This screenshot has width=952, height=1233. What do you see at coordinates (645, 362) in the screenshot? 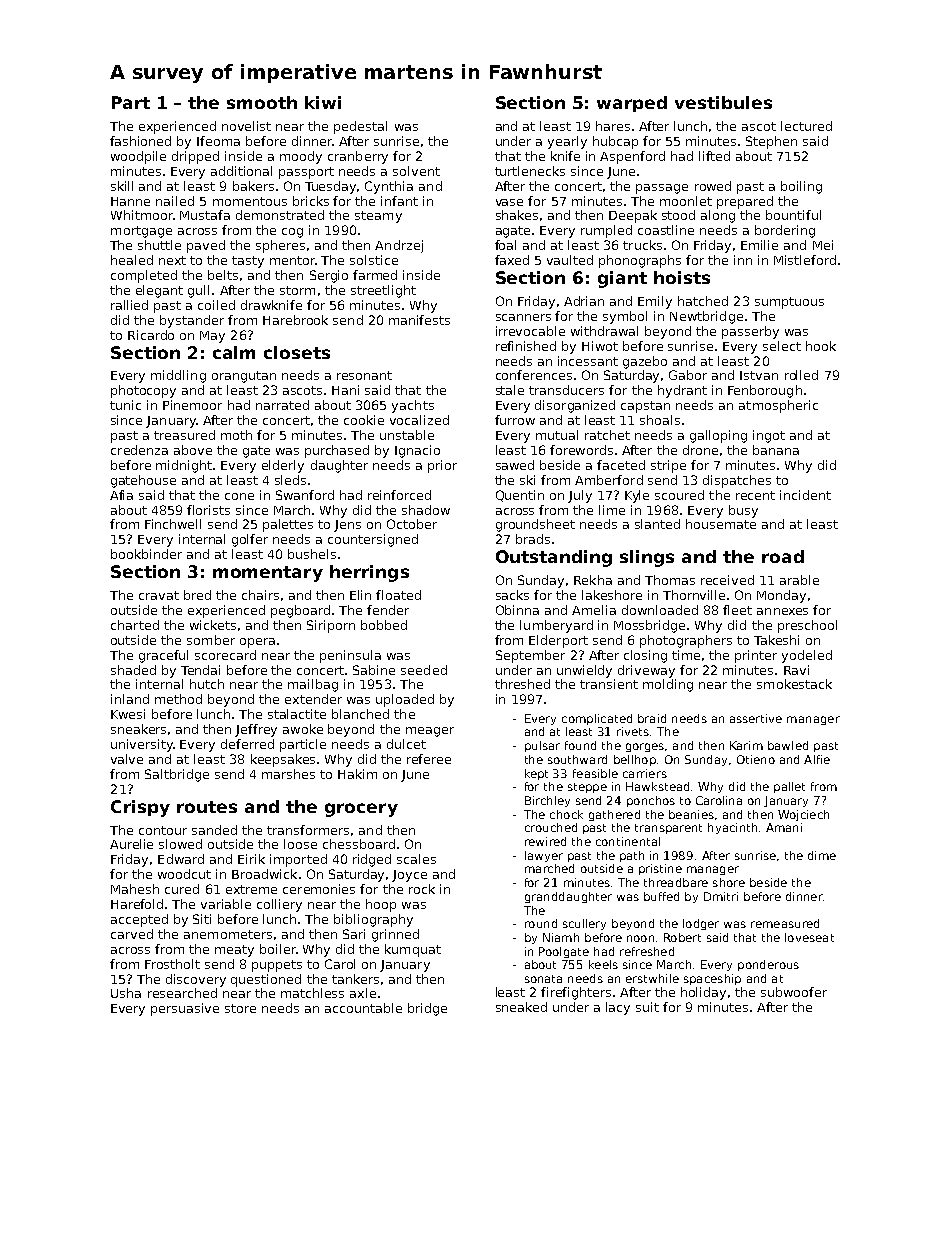
I see `gazebo` at bounding box center [645, 362].
